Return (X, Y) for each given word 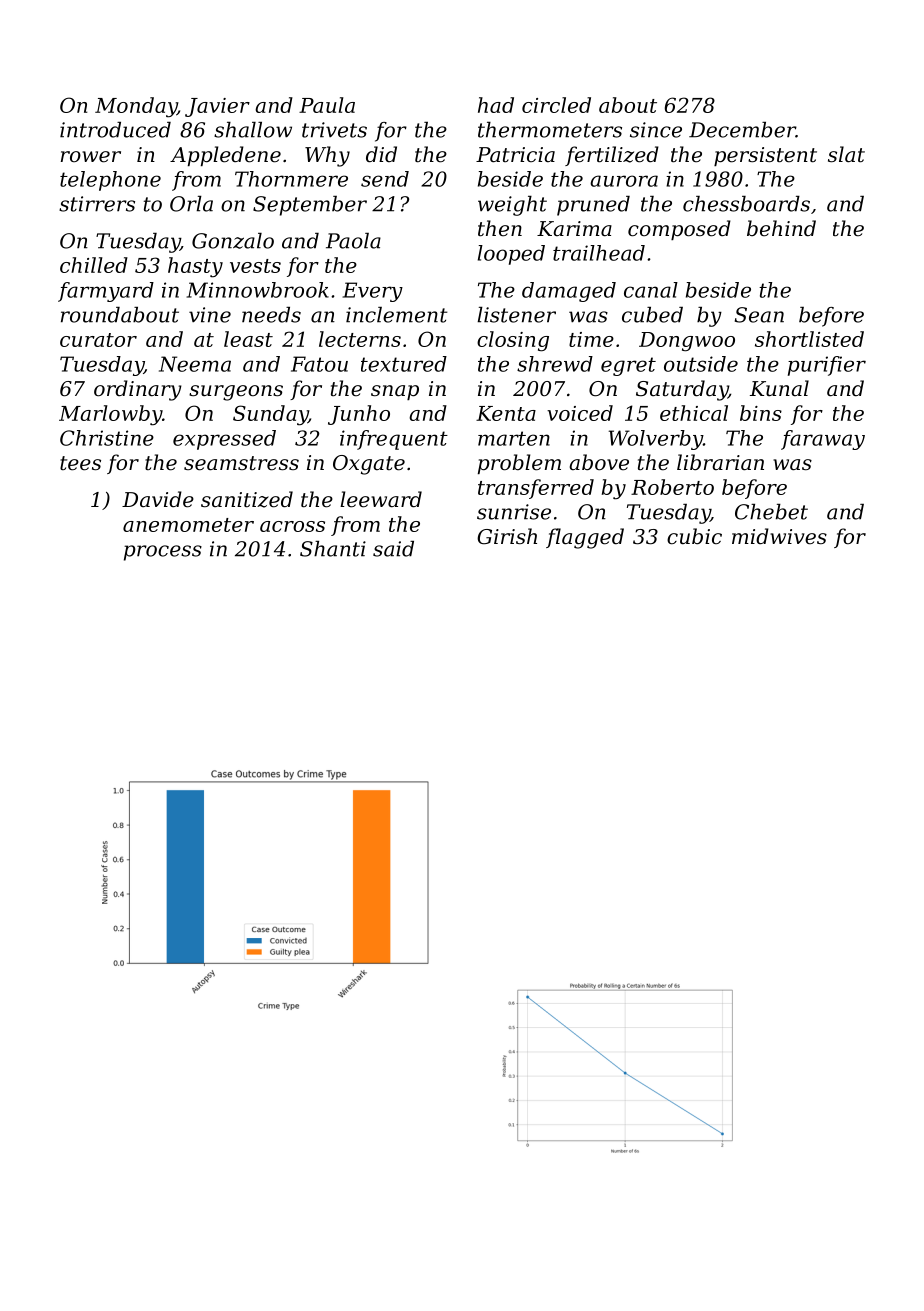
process (163, 553)
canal (651, 290)
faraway (823, 440)
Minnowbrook (257, 290)
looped (511, 255)
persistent (765, 156)
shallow (253, 130)
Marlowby (110, 415)
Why (327, 156)
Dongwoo (687, 342)
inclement (396, 315)
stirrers (97, 204)
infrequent (394, 440)
